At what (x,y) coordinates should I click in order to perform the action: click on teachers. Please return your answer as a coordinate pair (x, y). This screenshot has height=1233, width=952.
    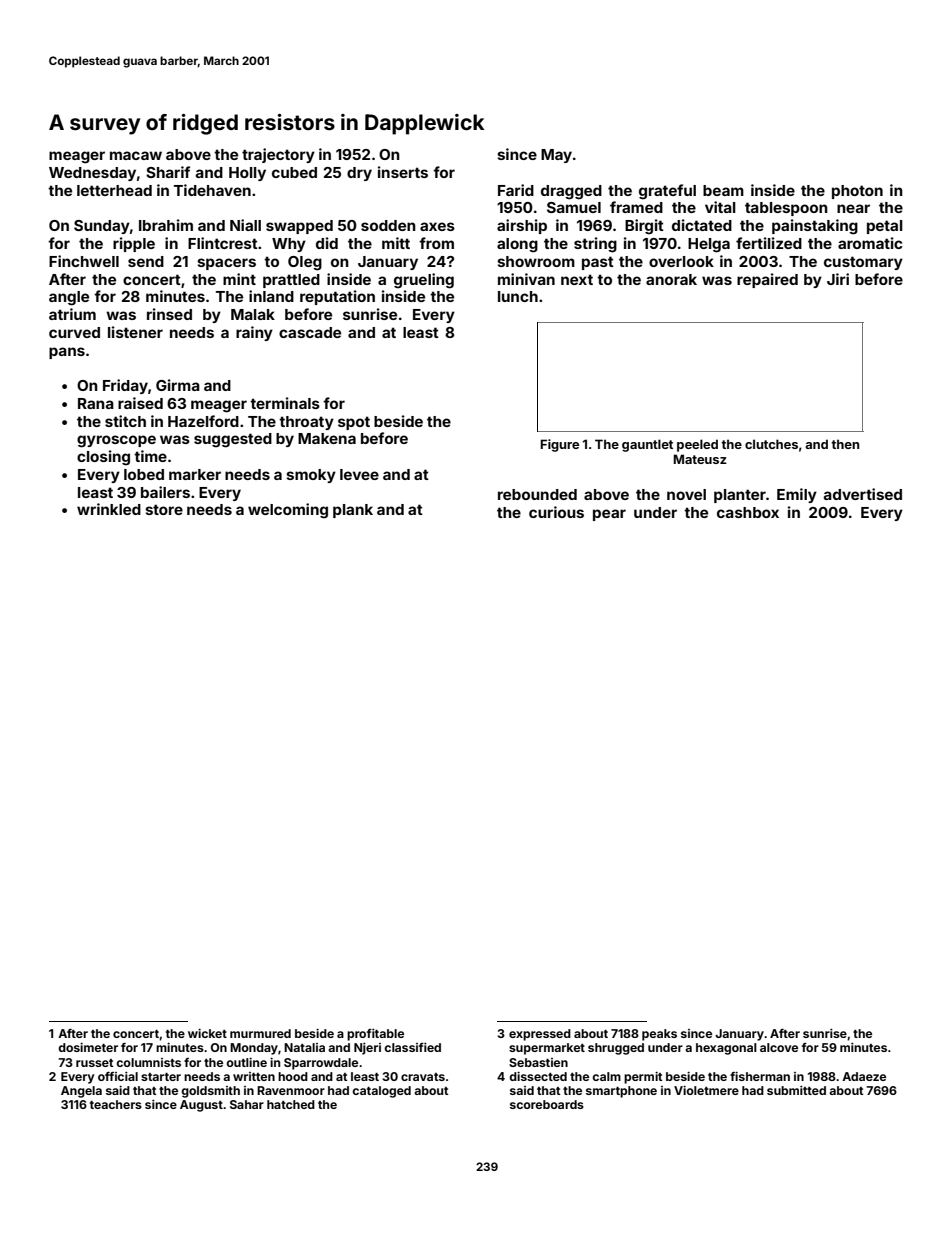
    Looking at the image, I should click on (116, 1104).
